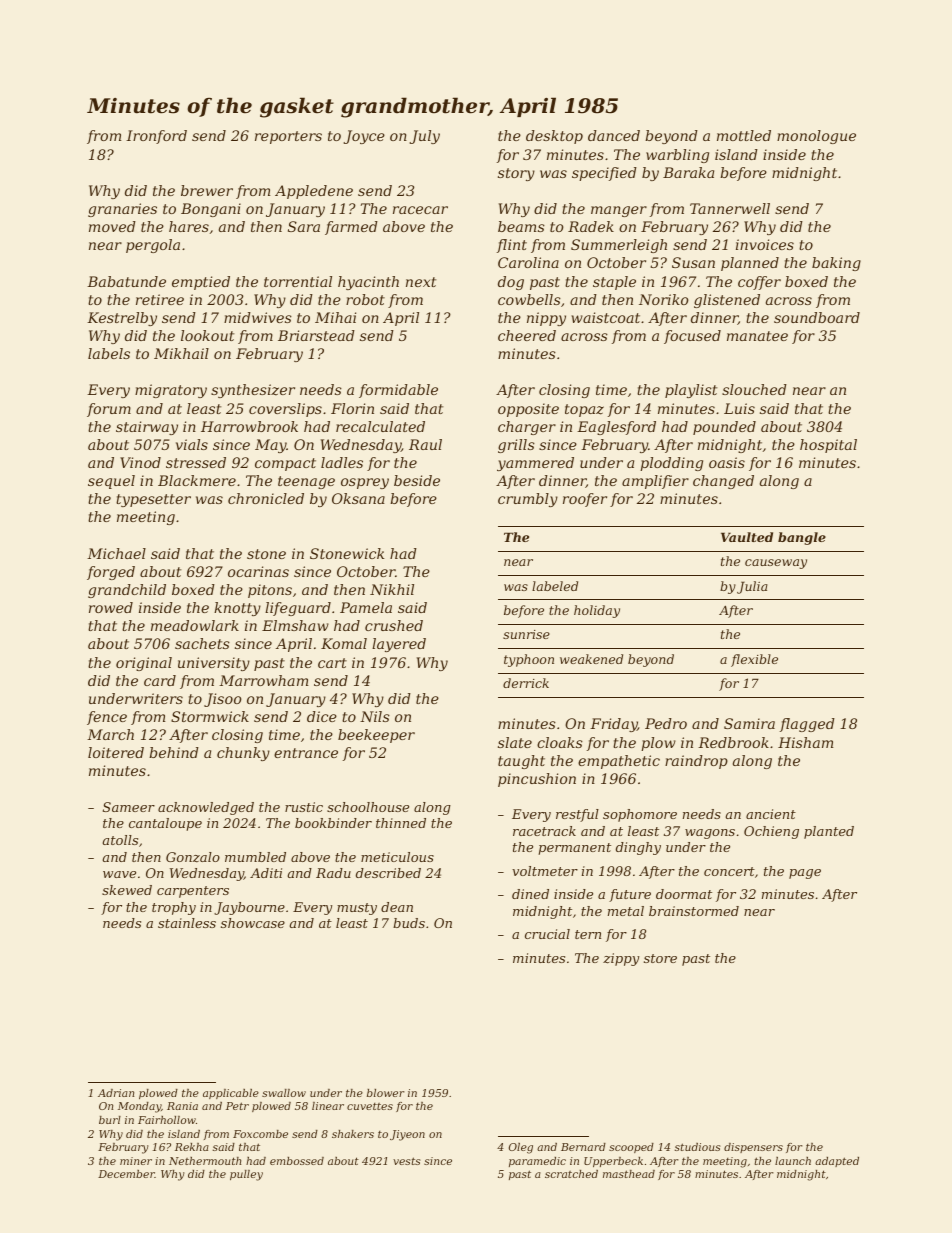  I want to click on cheered, so click(527, 335).
